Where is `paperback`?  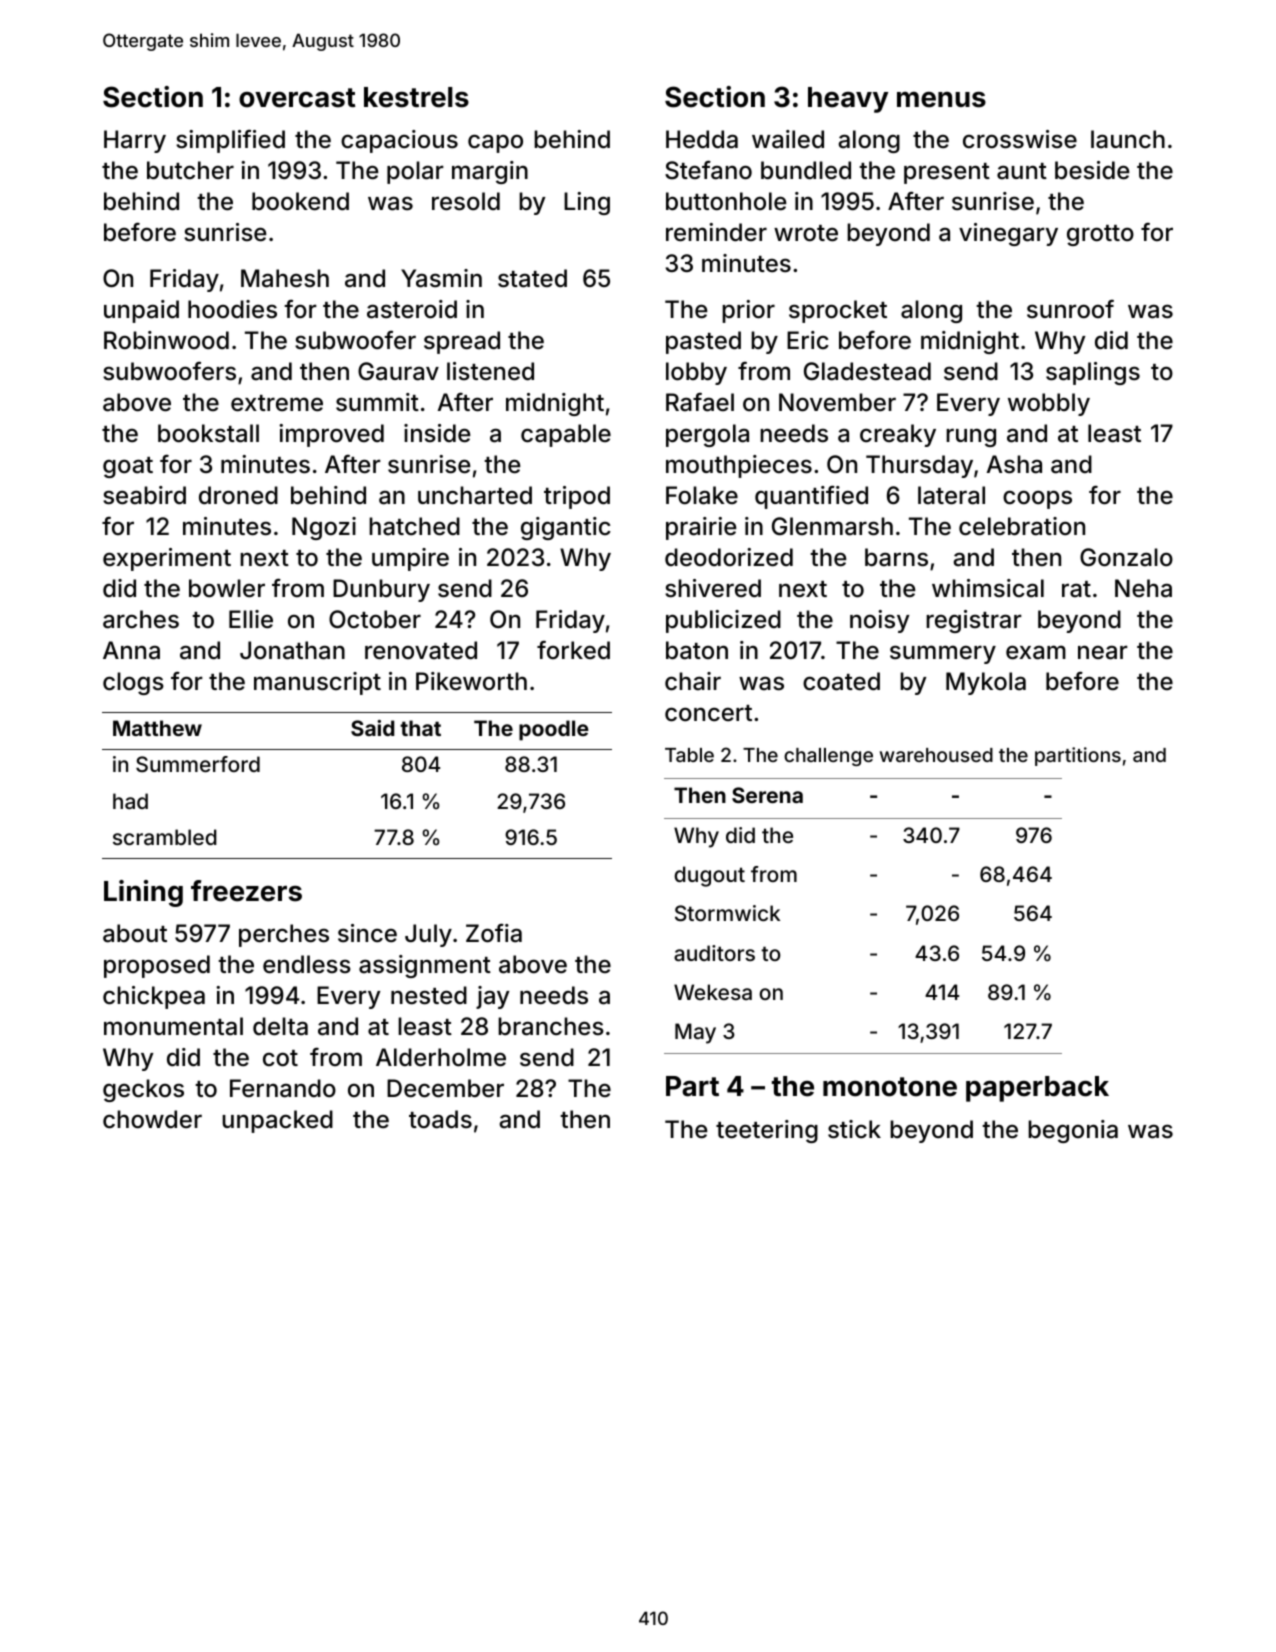 paperback is located at coordinates (1037, 1089).
